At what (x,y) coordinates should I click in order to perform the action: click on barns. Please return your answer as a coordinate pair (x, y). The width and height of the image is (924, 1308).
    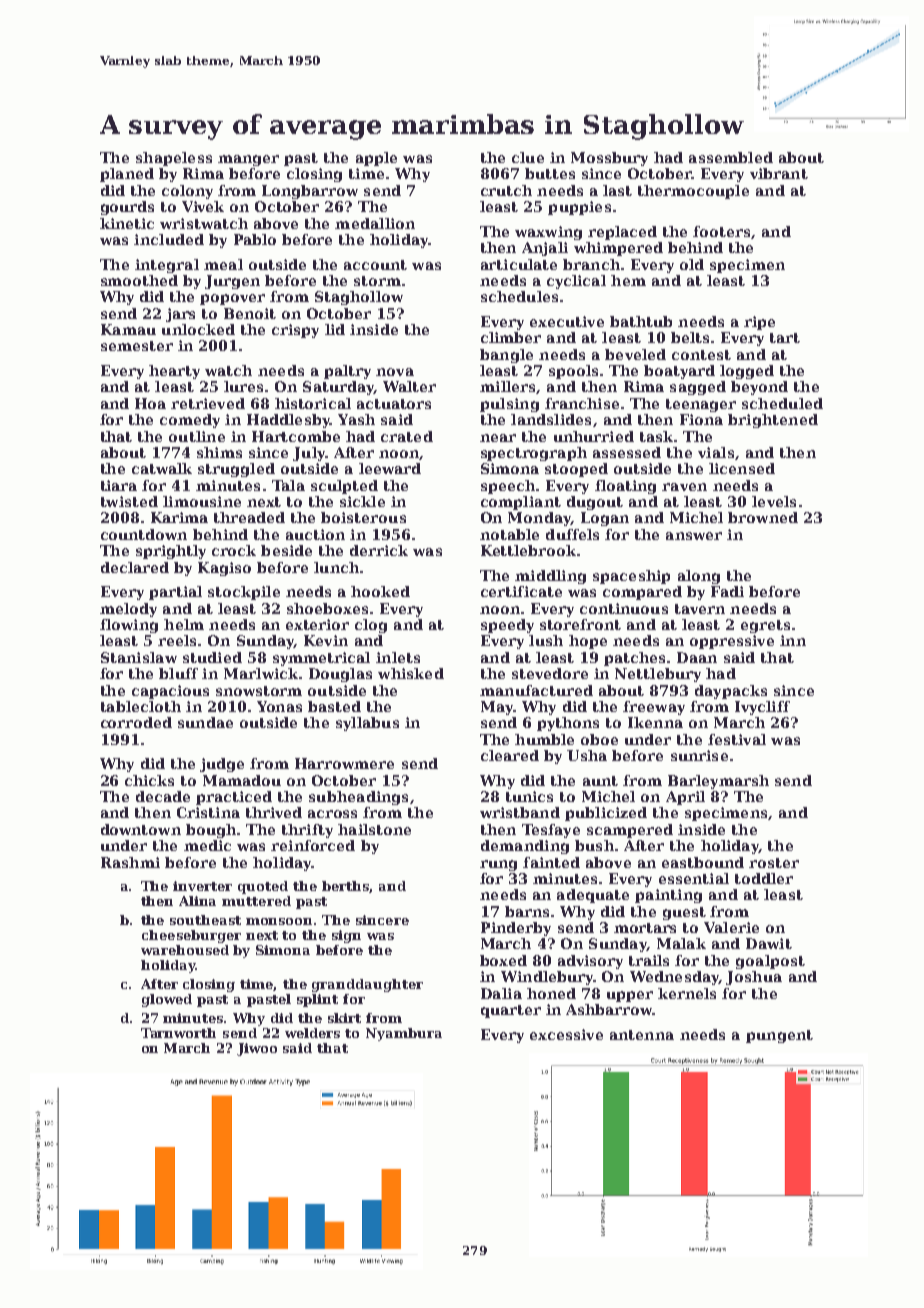
    Looking at the image, I should click on (527, 911).
